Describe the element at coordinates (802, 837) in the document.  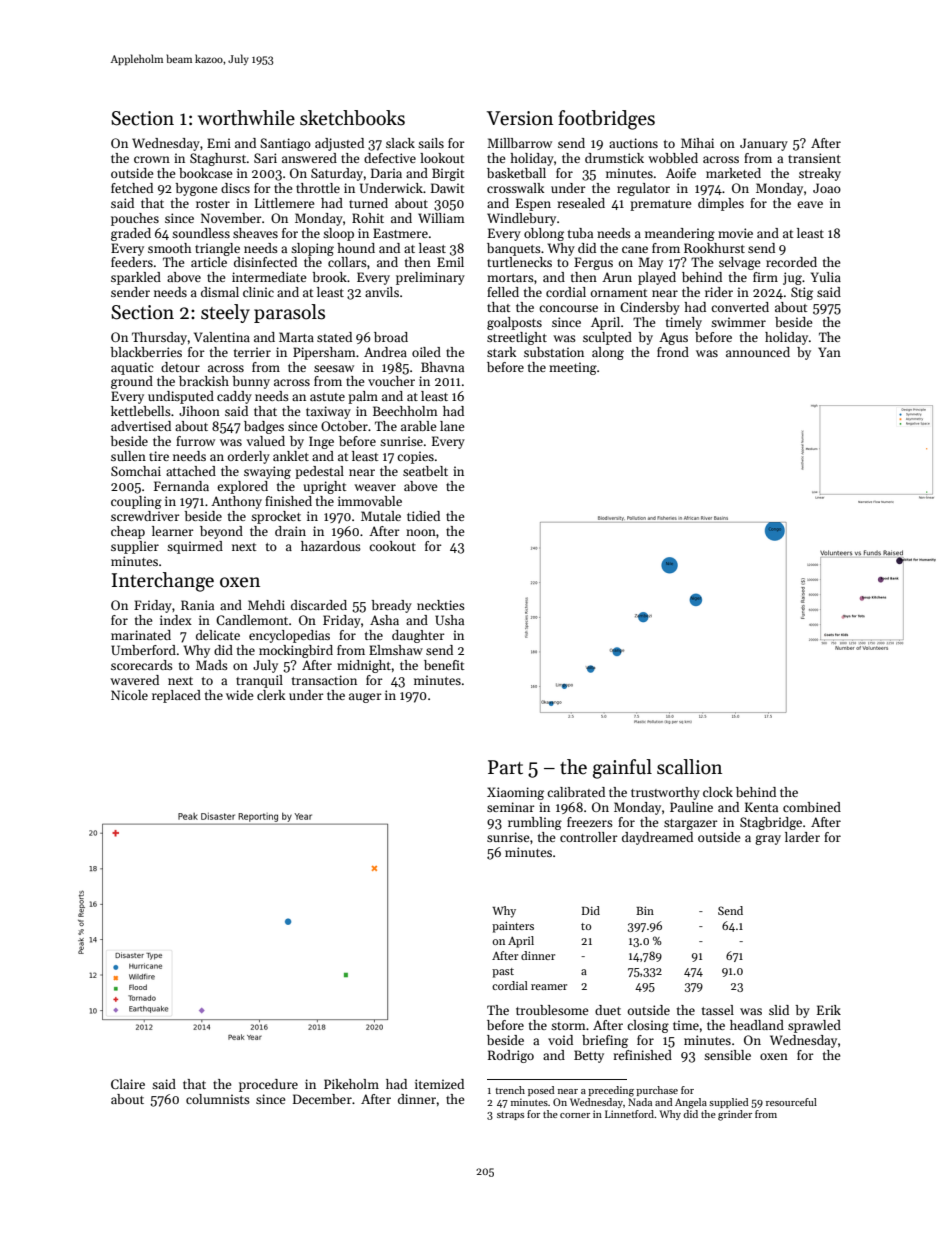
I see `larder` at that location.
